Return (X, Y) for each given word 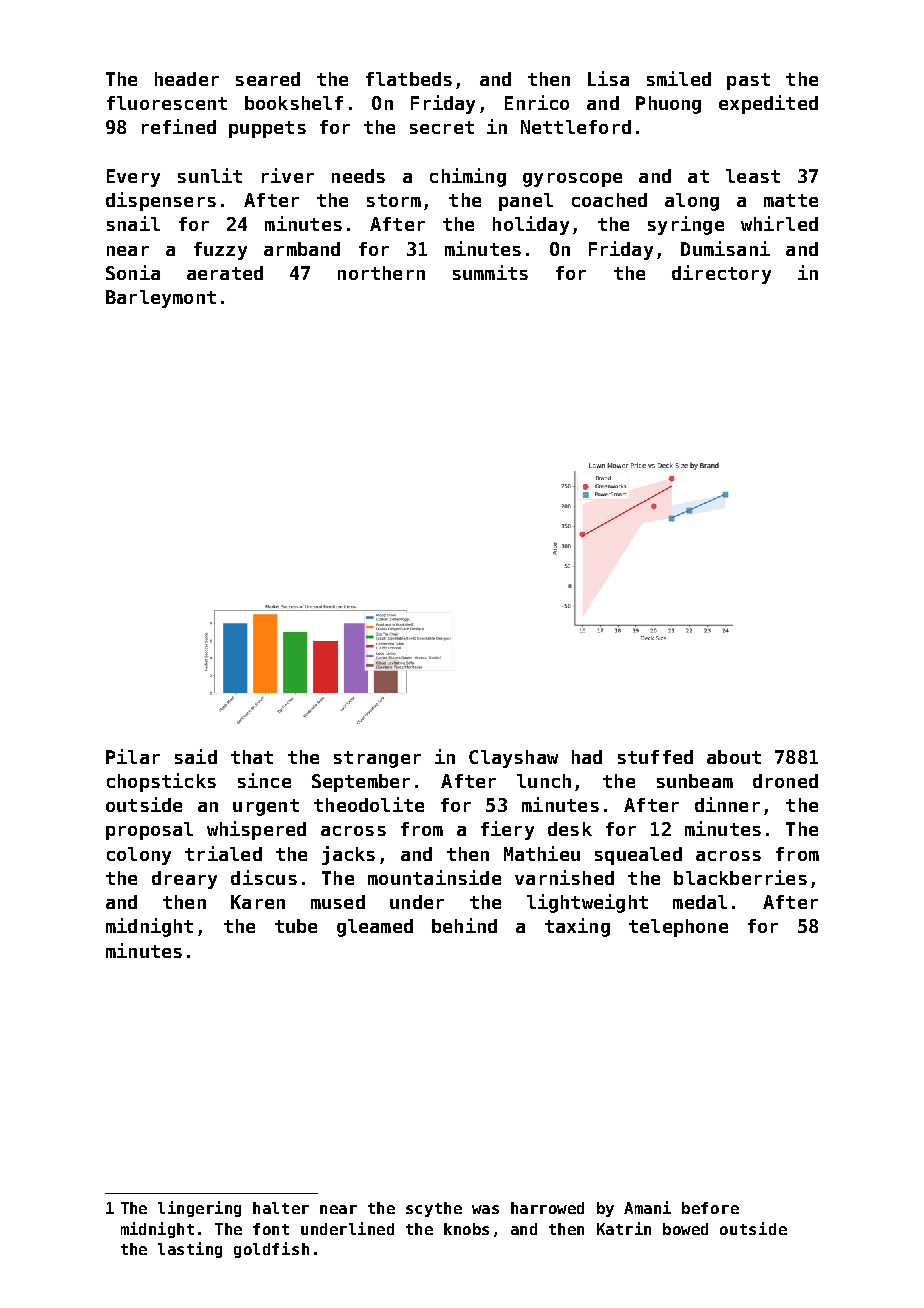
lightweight (587, 903)
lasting (190, 1250)
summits (490, 272)
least (753, 176)
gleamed (375, 928)
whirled (779, 223)
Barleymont (161, 299)
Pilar (133, 756)
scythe (434, 1209)
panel (526, 202)
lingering (199, 1209)
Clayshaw (513, 759)
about (734, 757)
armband (302, 249)
